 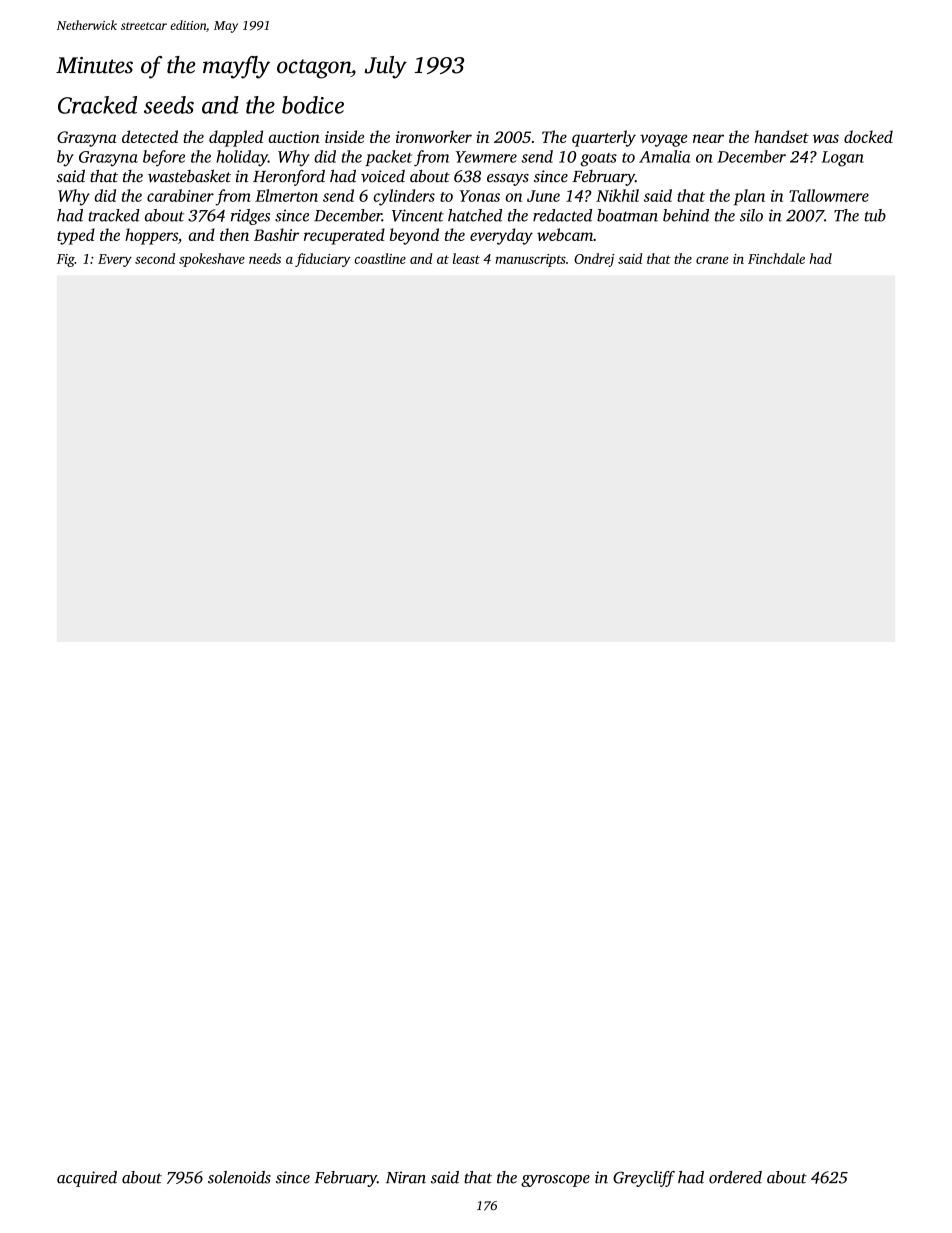 What do you see at coordinates (239, 1177) in the screenshot?
I see `solenoids` at bounding box center [239, 1177].
